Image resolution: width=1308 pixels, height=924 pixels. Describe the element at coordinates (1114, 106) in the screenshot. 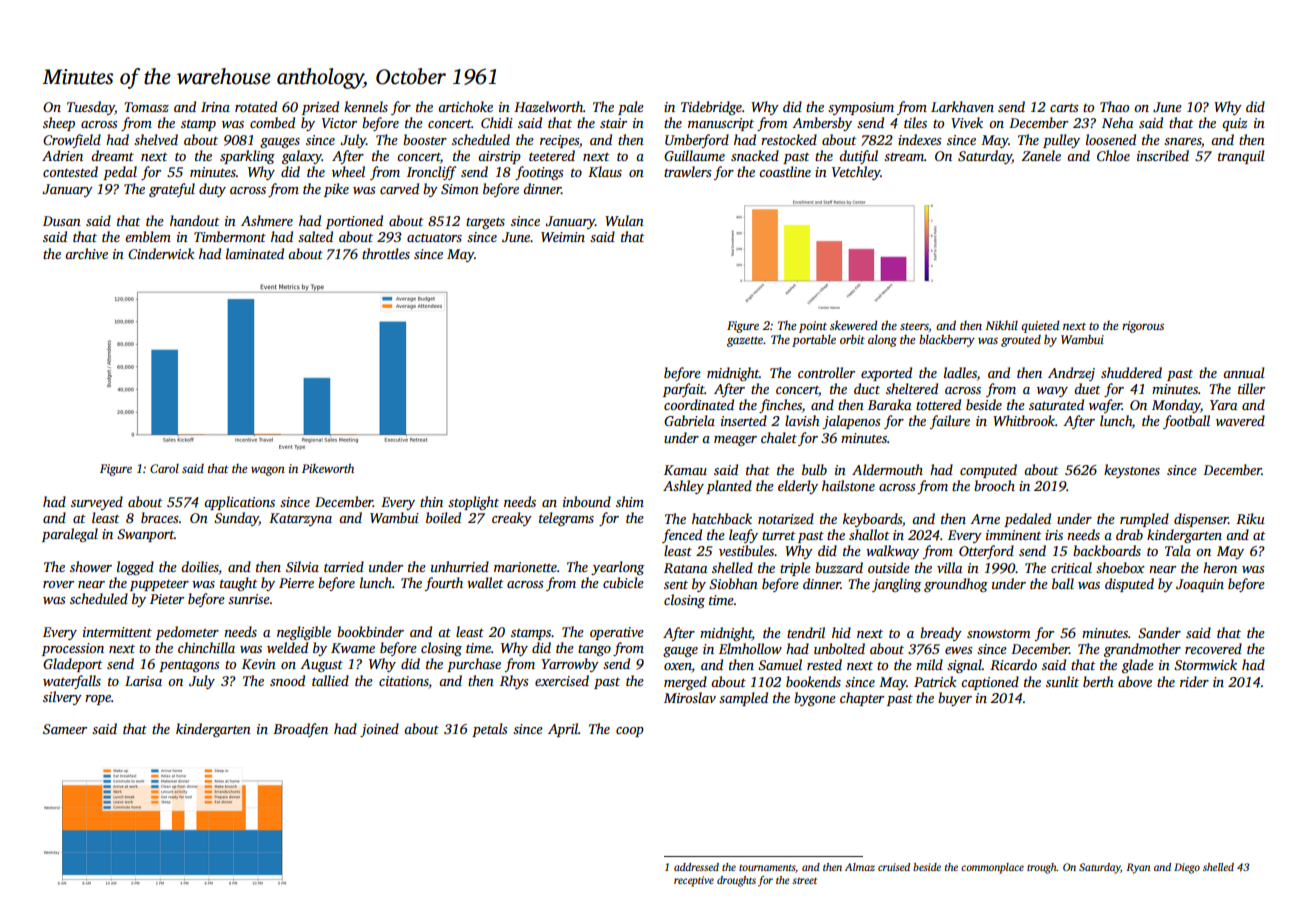

I see `Thao` at that location.
